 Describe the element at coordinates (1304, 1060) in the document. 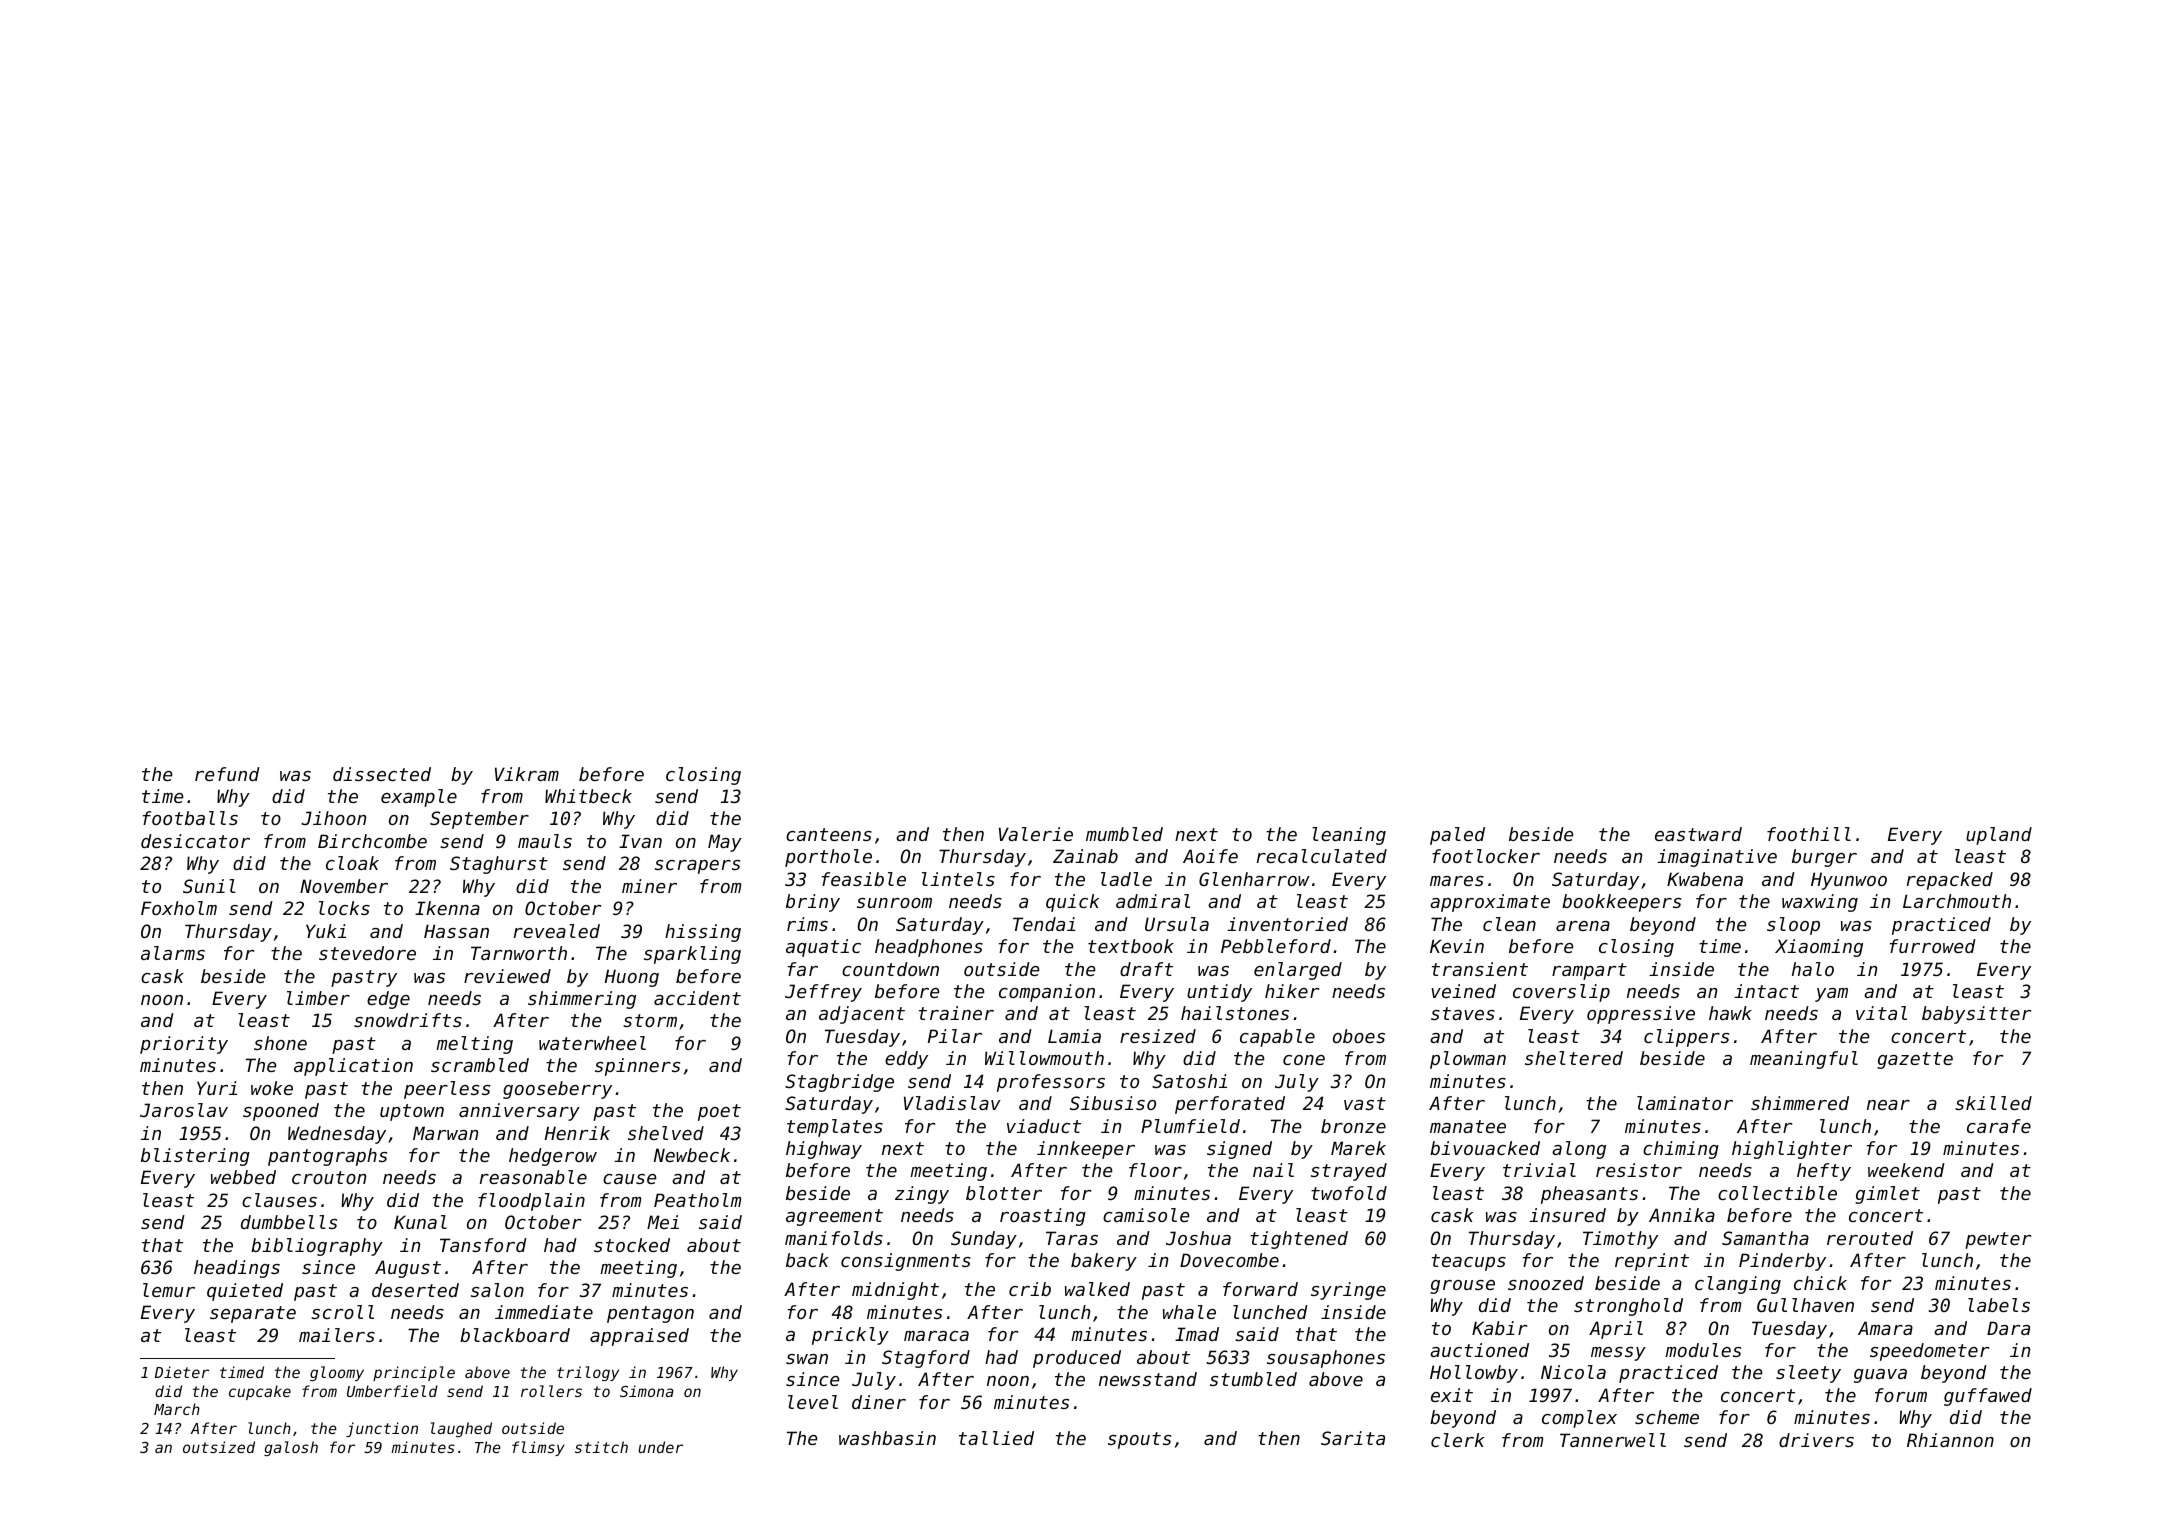

I see `cone` at that location.
